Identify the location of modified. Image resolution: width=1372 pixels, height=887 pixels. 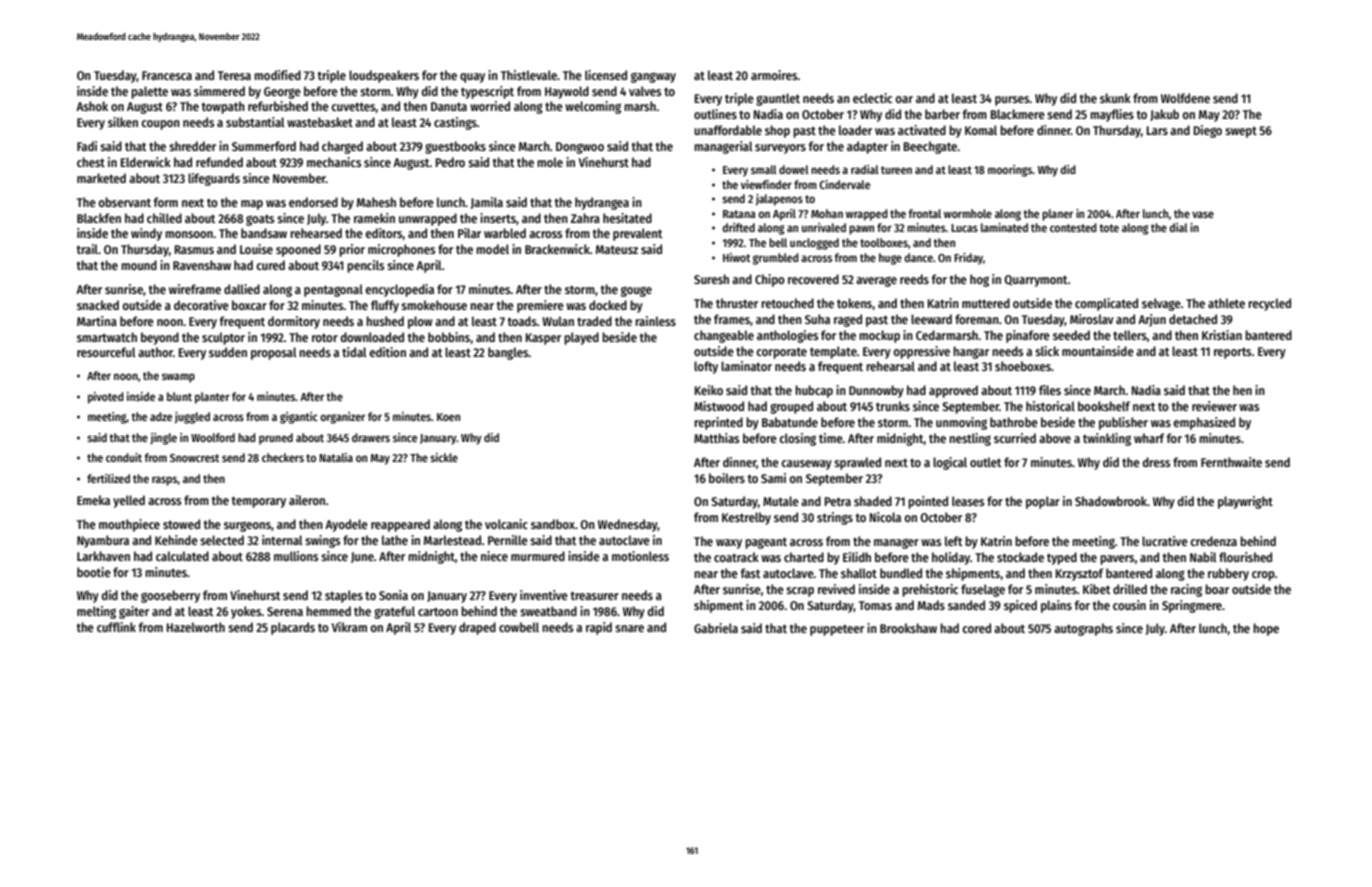
(277, 75).
